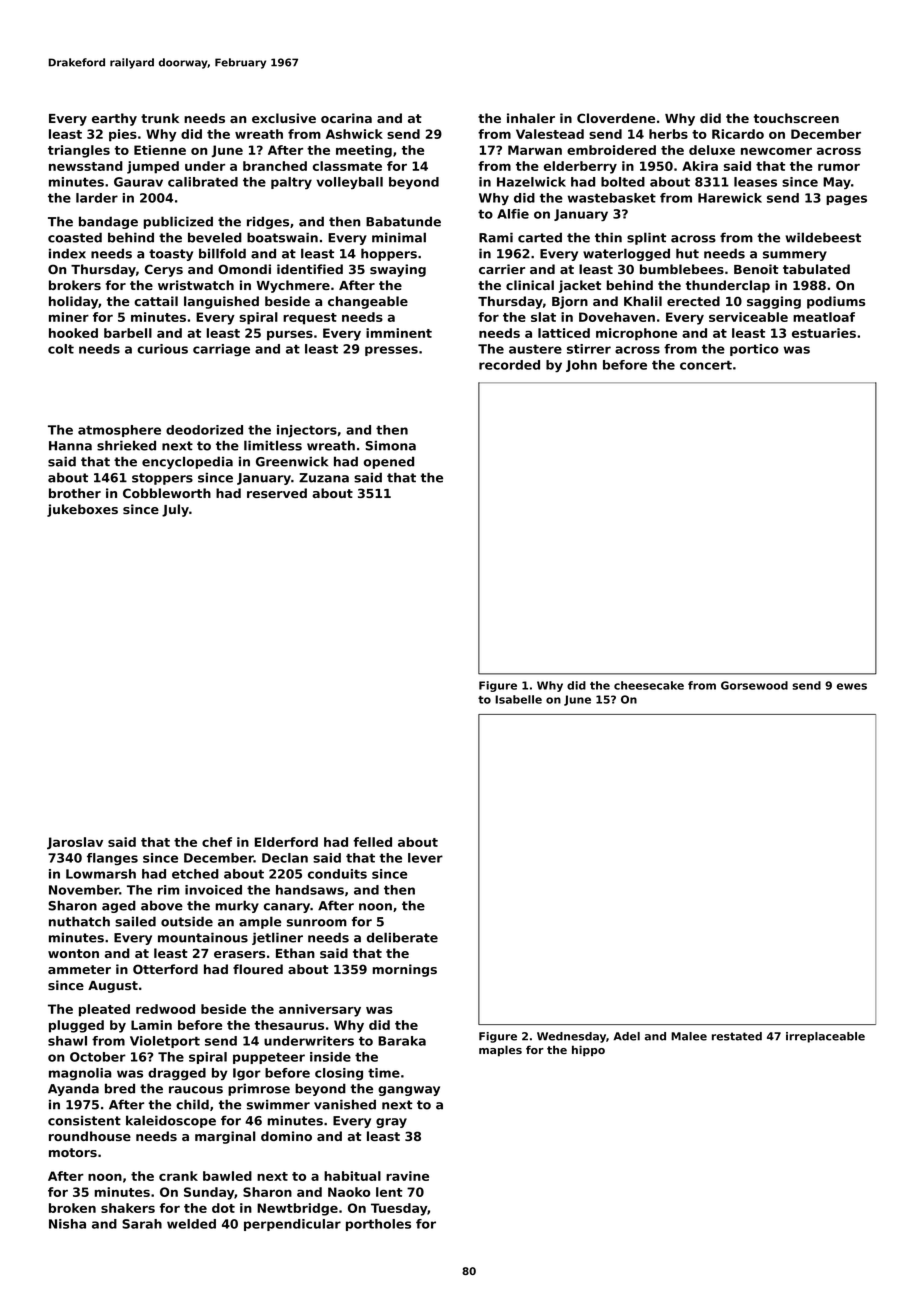  What do you see at coordinates (836, 302) in the document?
I see `podiums` at bounding box center [836, 302].
